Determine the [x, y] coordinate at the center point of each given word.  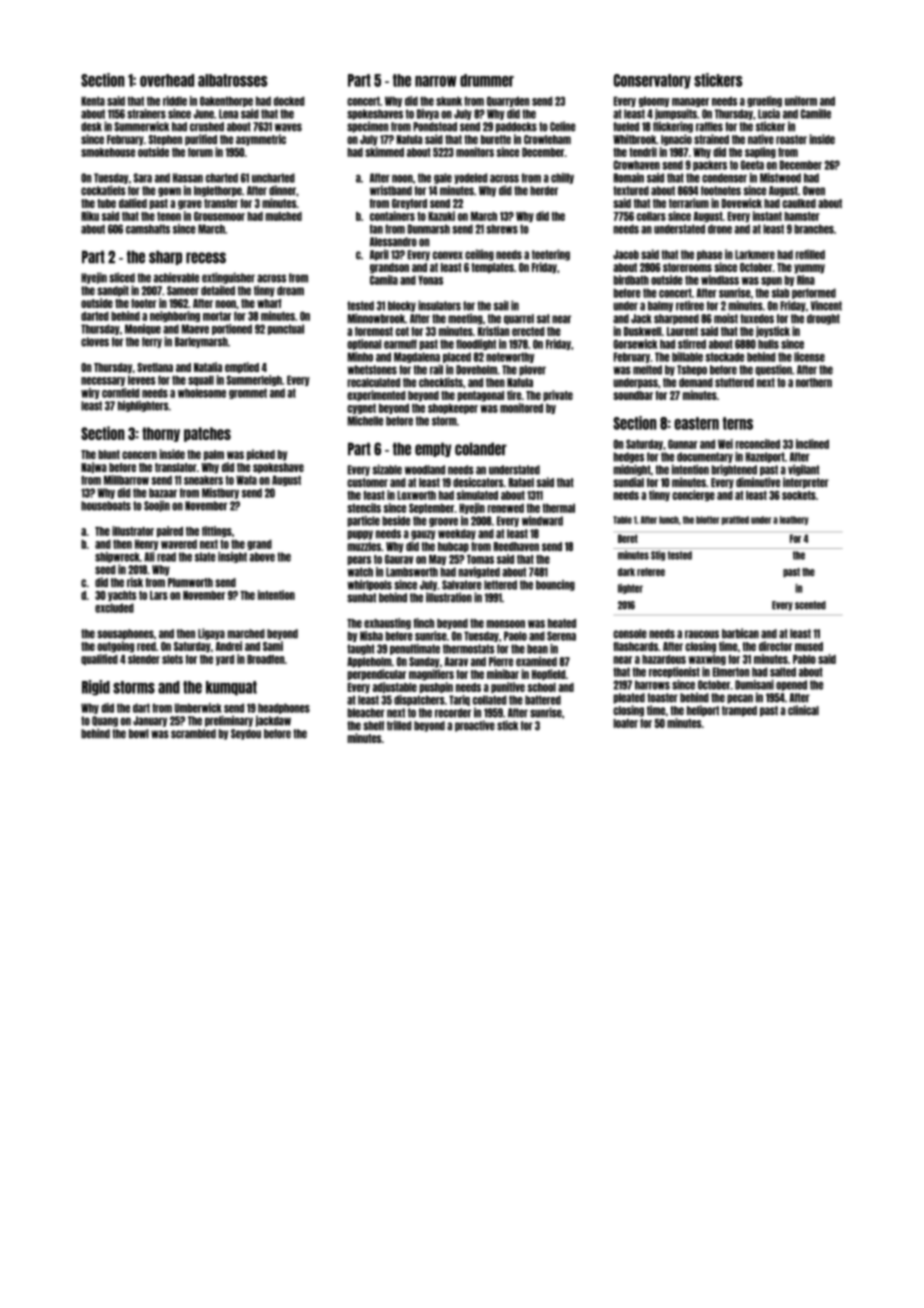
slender [144, 659]
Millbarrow [126, 480]
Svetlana [155, 367]
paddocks [516, 127]
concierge [693, 495]
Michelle [365, 421]
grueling [764, 101]
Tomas [480, 559]
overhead [167, 80]
